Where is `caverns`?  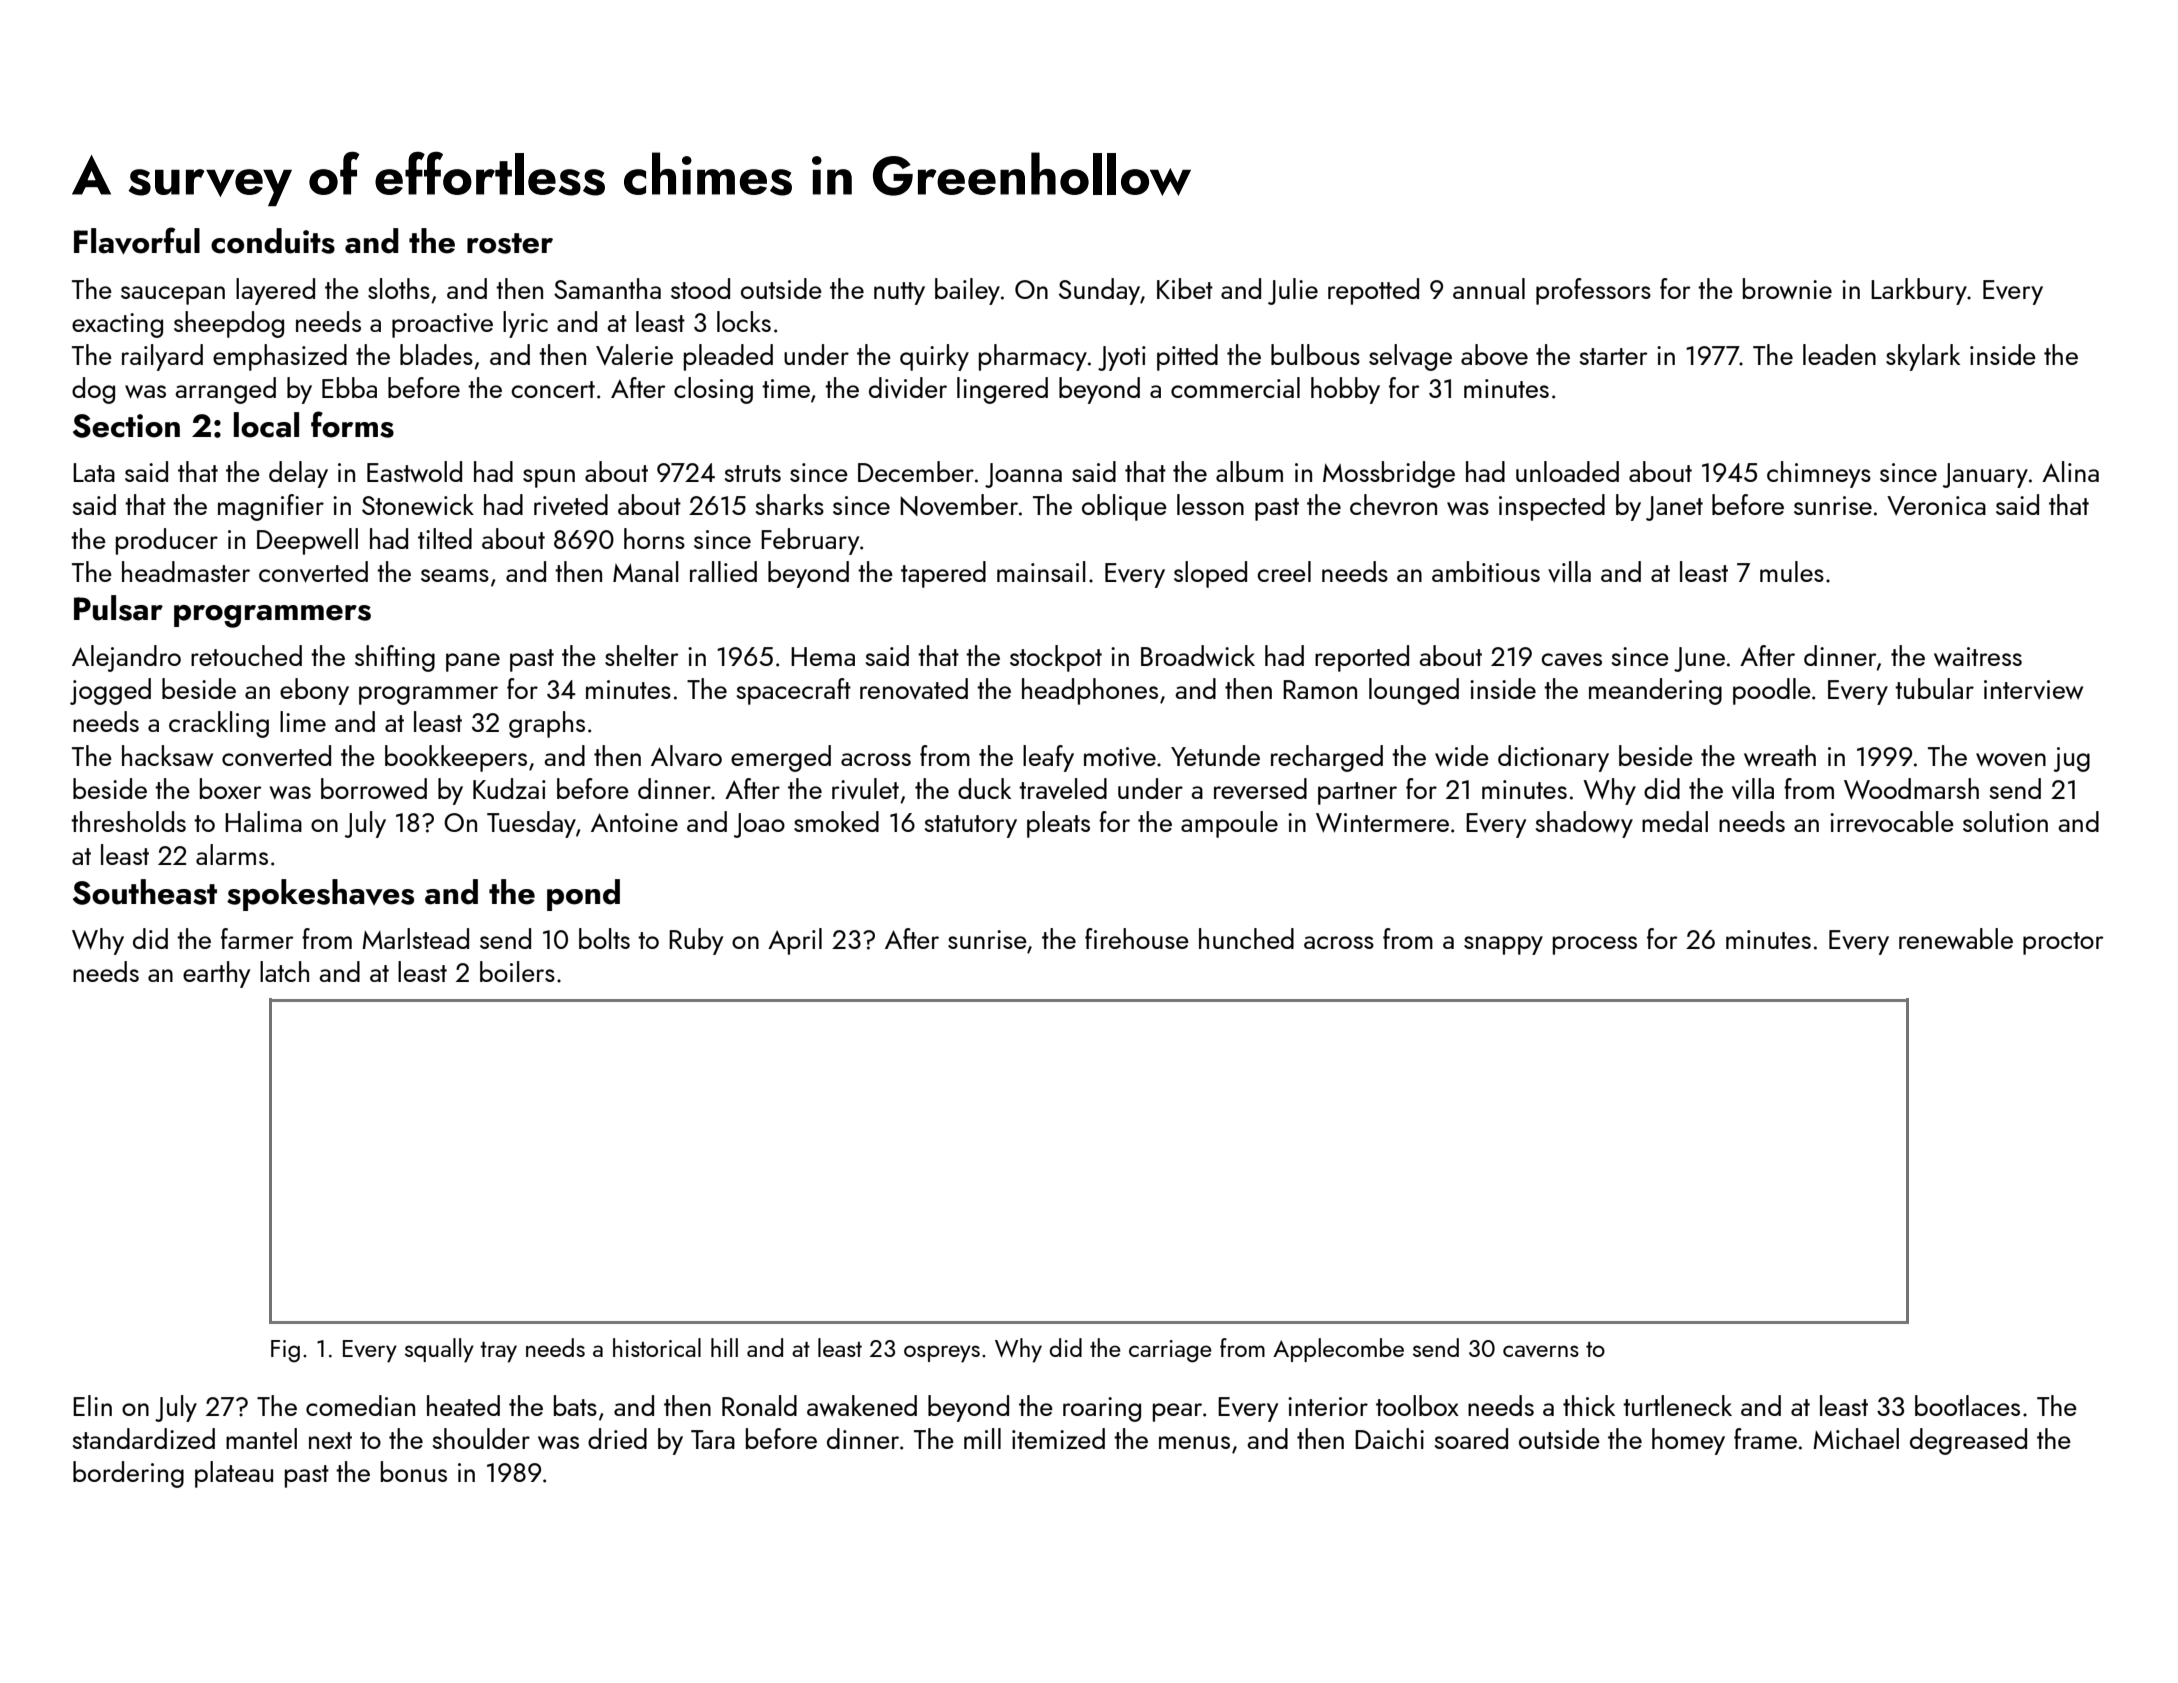 caverns is located at coordinates (1541, 1351).
